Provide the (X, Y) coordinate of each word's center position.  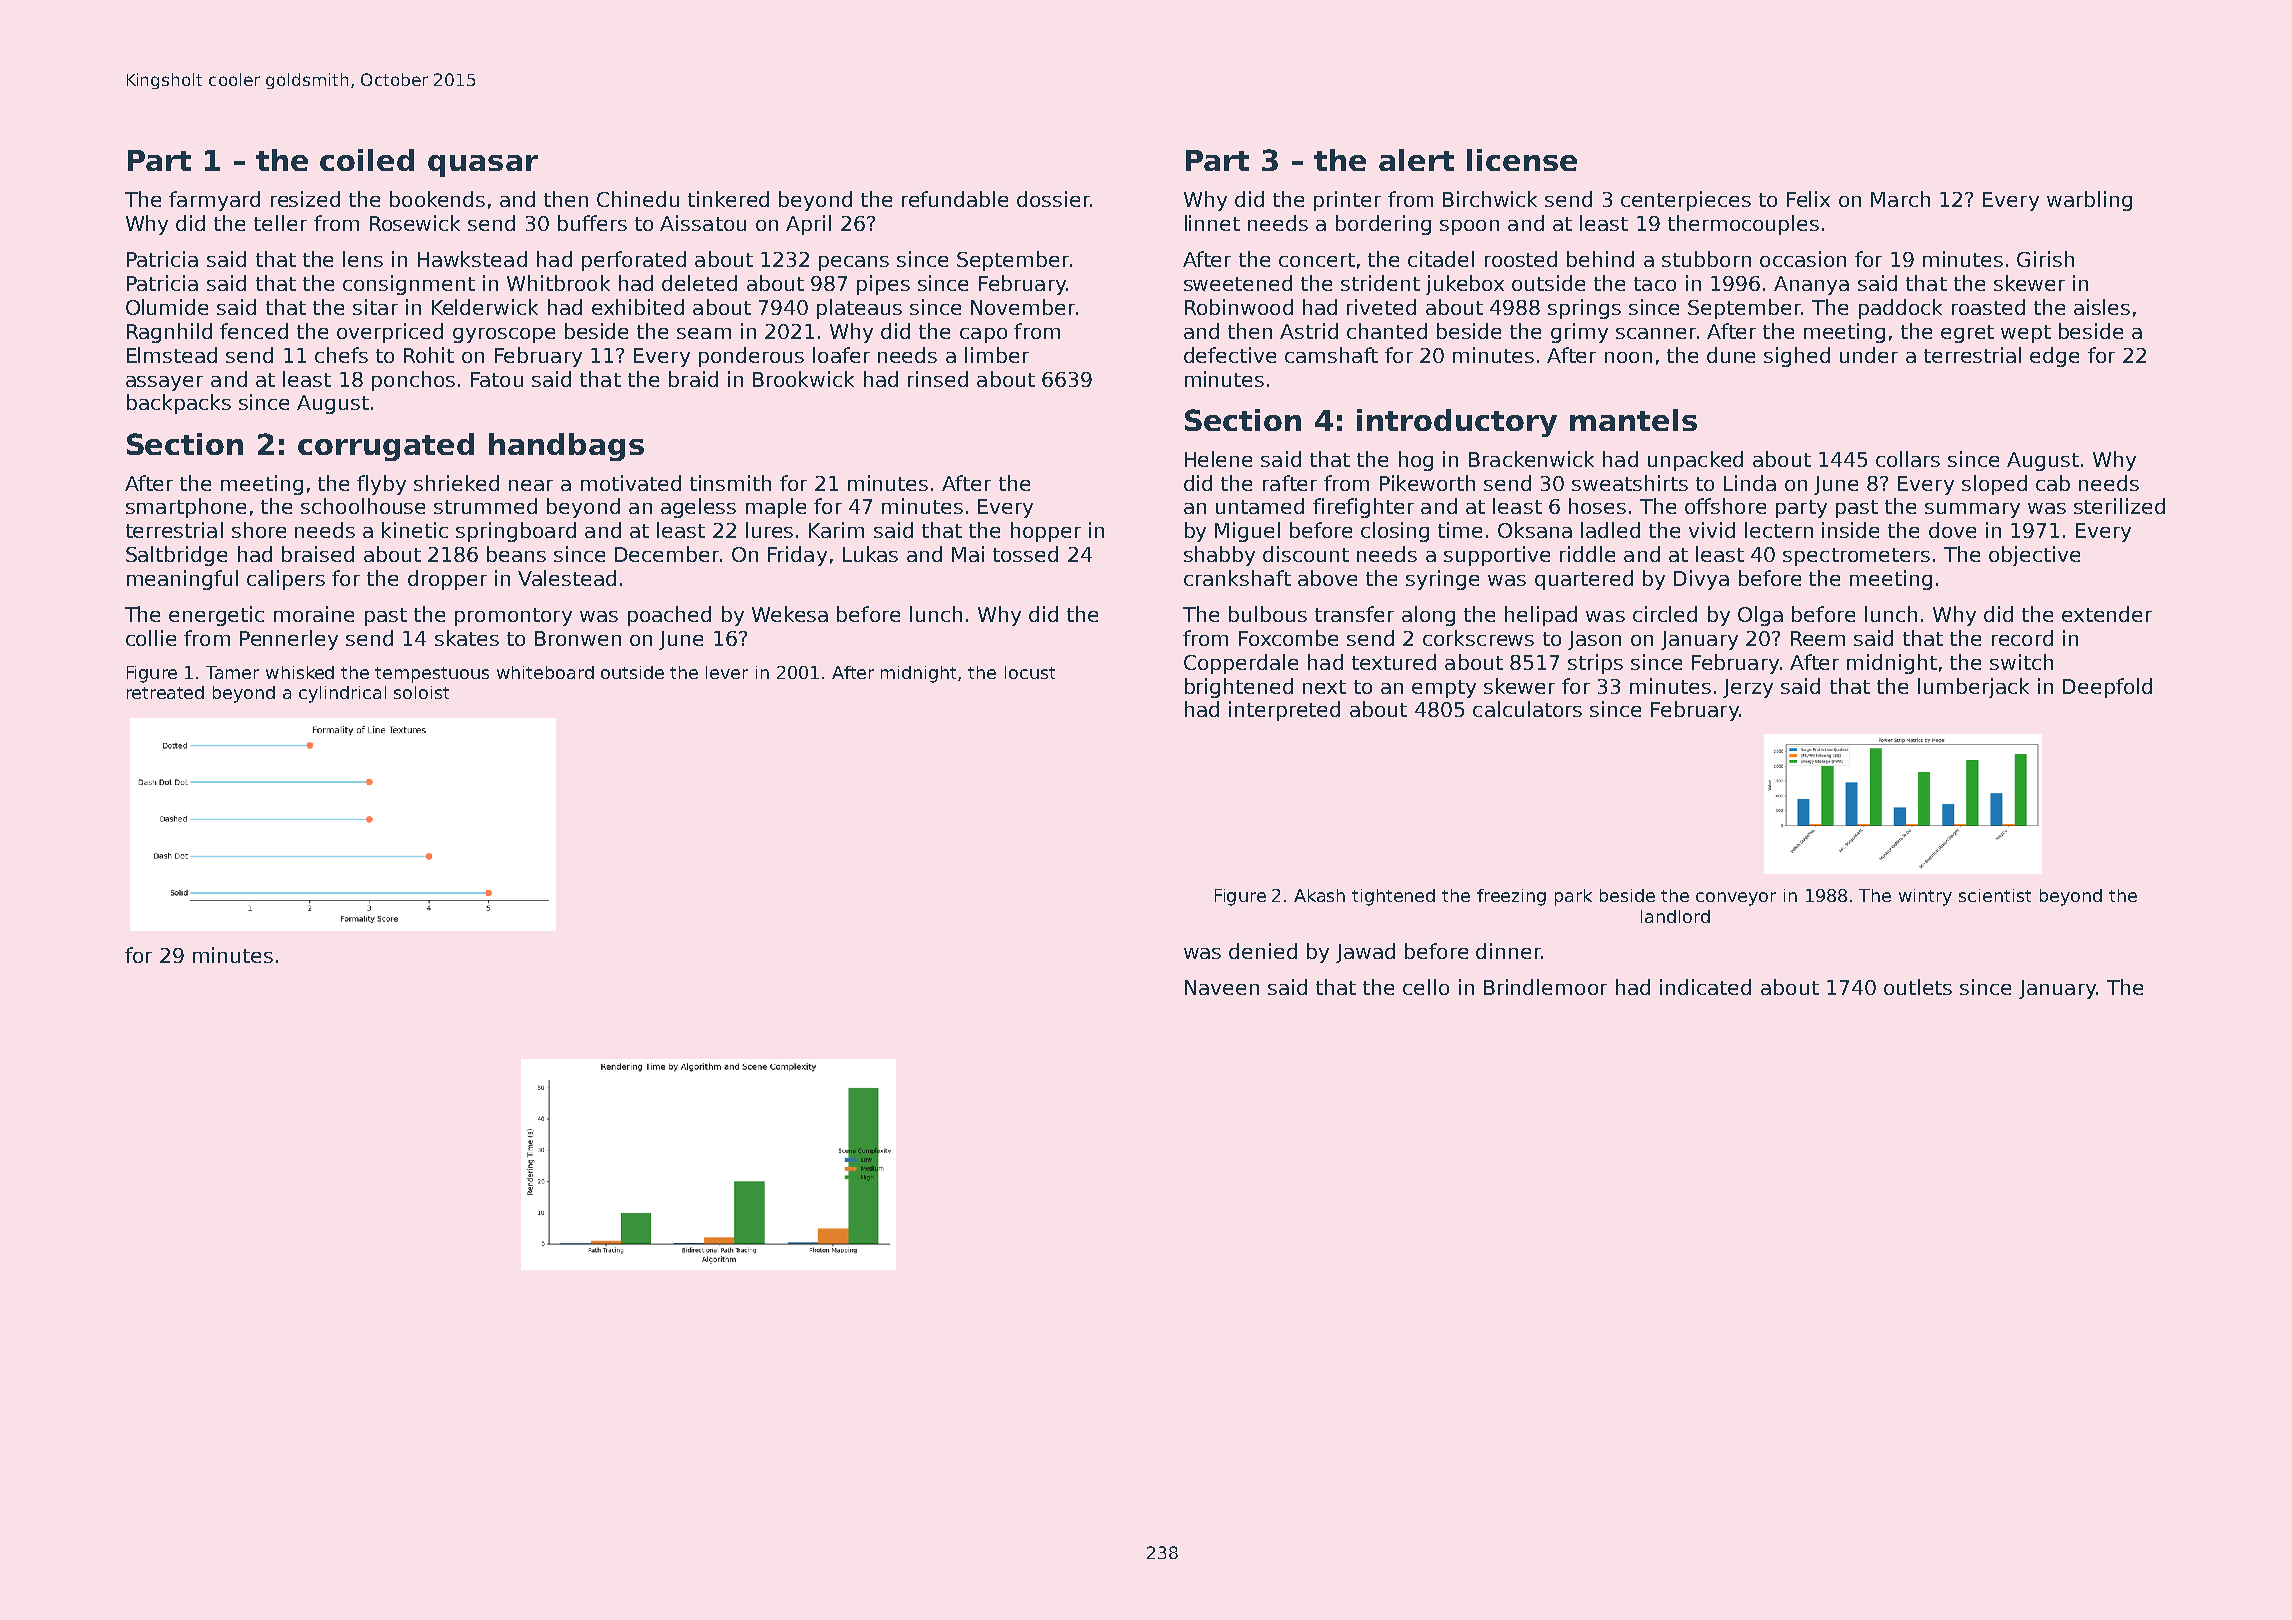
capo (983, 335)
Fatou (497, 379)
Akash (1319, 895)
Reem (1818, 638)
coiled (367, 160)
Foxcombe (1288, 638)
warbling (2089, 201)
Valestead (567, 578)
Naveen (1222, 987)
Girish (2045, 259)
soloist (421, 692)
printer (1347, 201)
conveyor (1736, 899)
